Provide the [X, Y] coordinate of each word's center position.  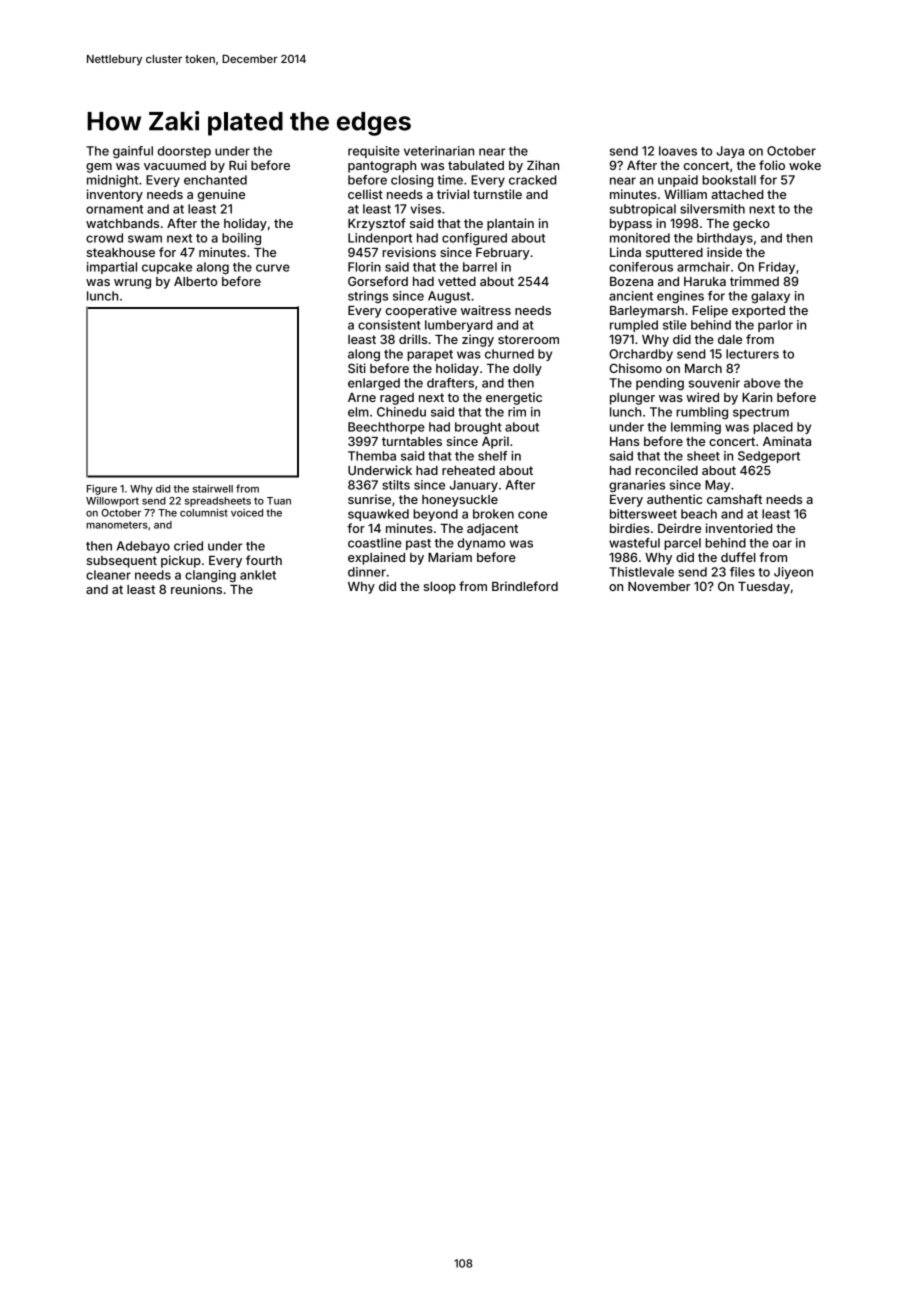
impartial [112, 268]
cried [188, 546]
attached [737, 194]
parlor [775, 326]
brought [478, 428]
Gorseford [378, 281]
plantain [510, 224]
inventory [115, 195]
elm [358, 412]
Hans [624, 441]
